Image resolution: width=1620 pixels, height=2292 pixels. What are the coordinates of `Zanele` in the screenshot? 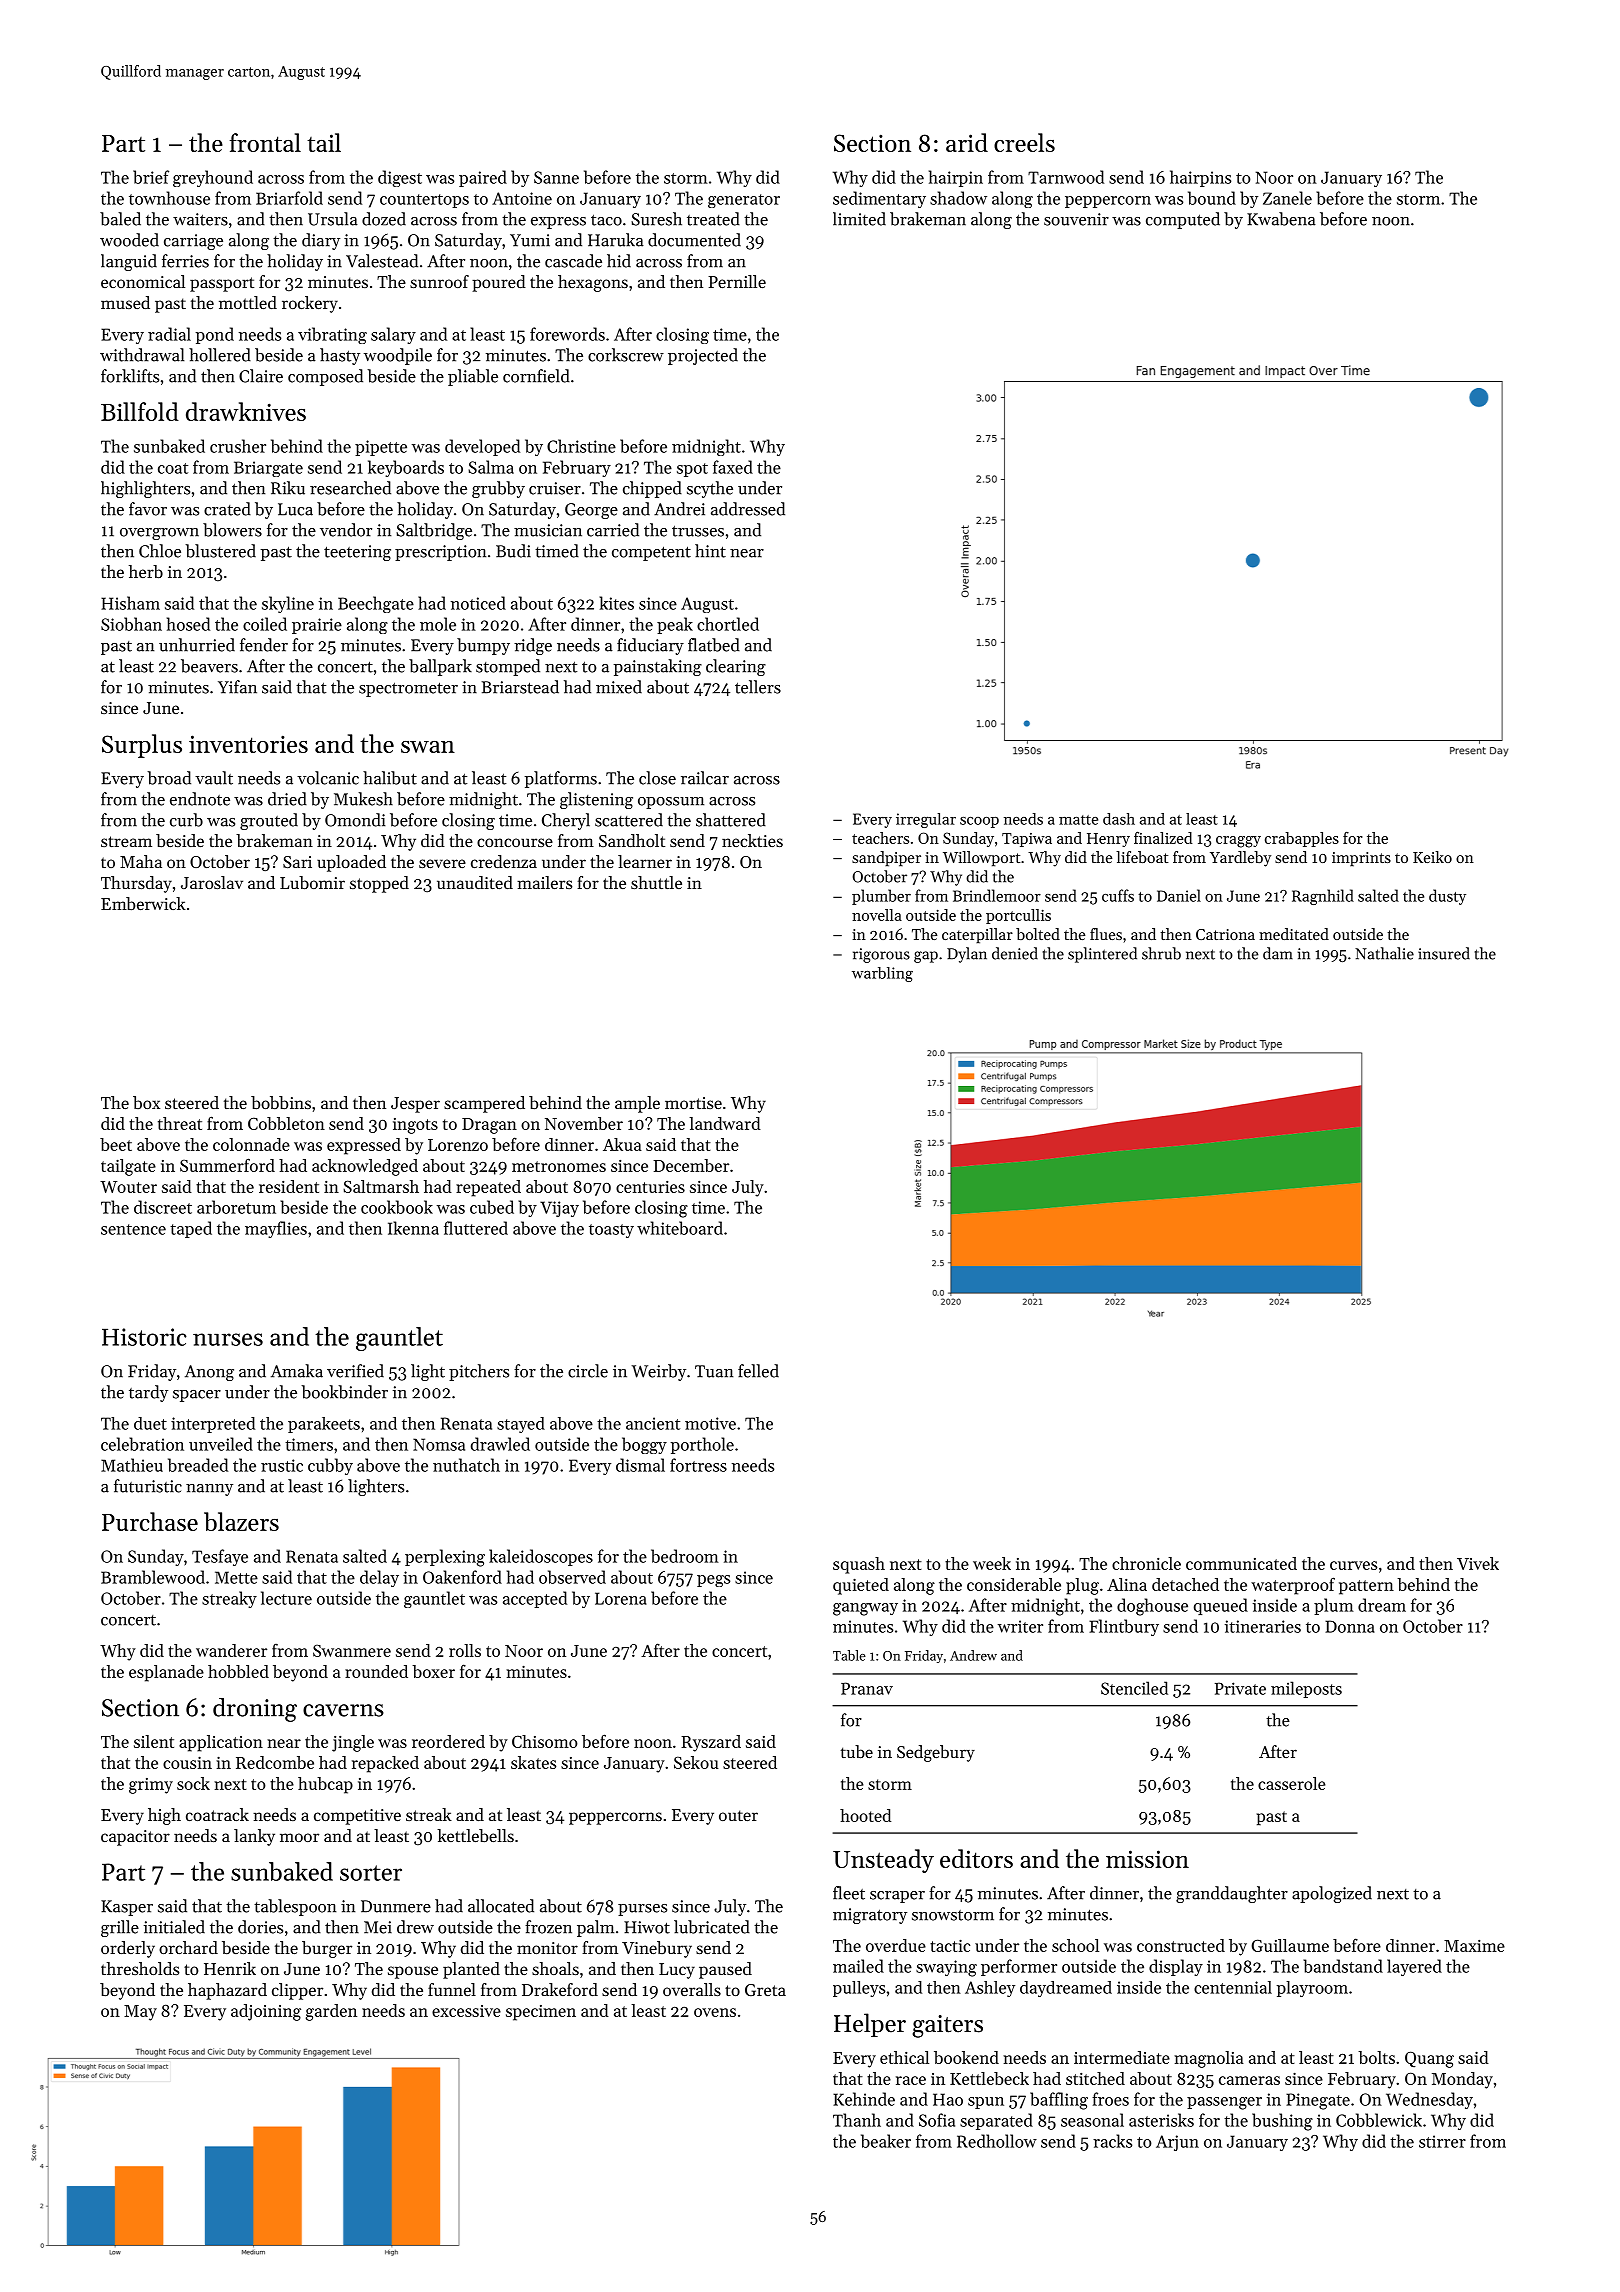 It's located at (1287, 198).
